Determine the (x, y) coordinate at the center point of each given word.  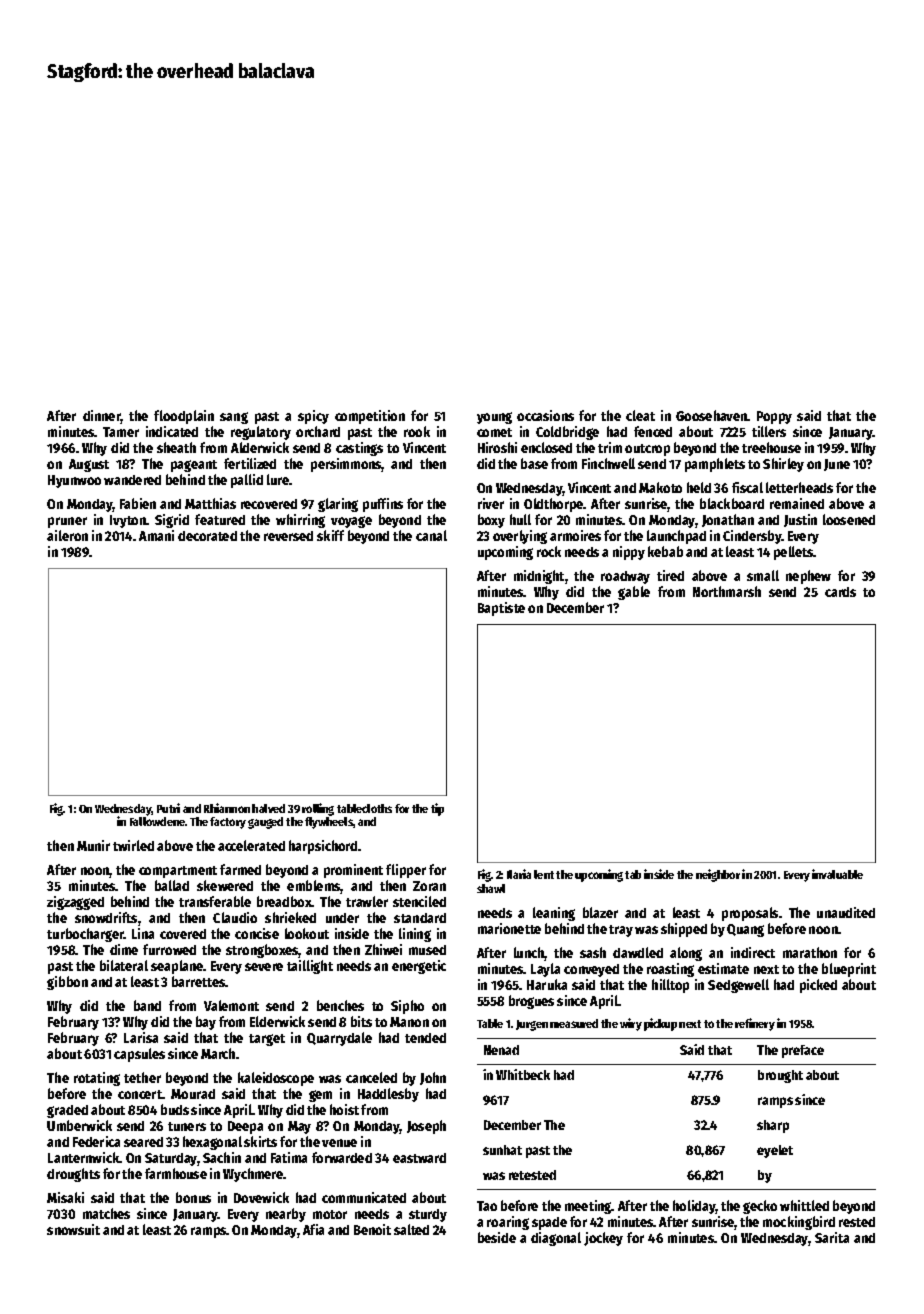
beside (497, 1237)
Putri (168, 808)
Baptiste (501, 609)
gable (634, 593)
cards (840, 592)
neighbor (718, 875)
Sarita (832, 1237)
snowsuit (73, 1229)
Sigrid (172, 521)
